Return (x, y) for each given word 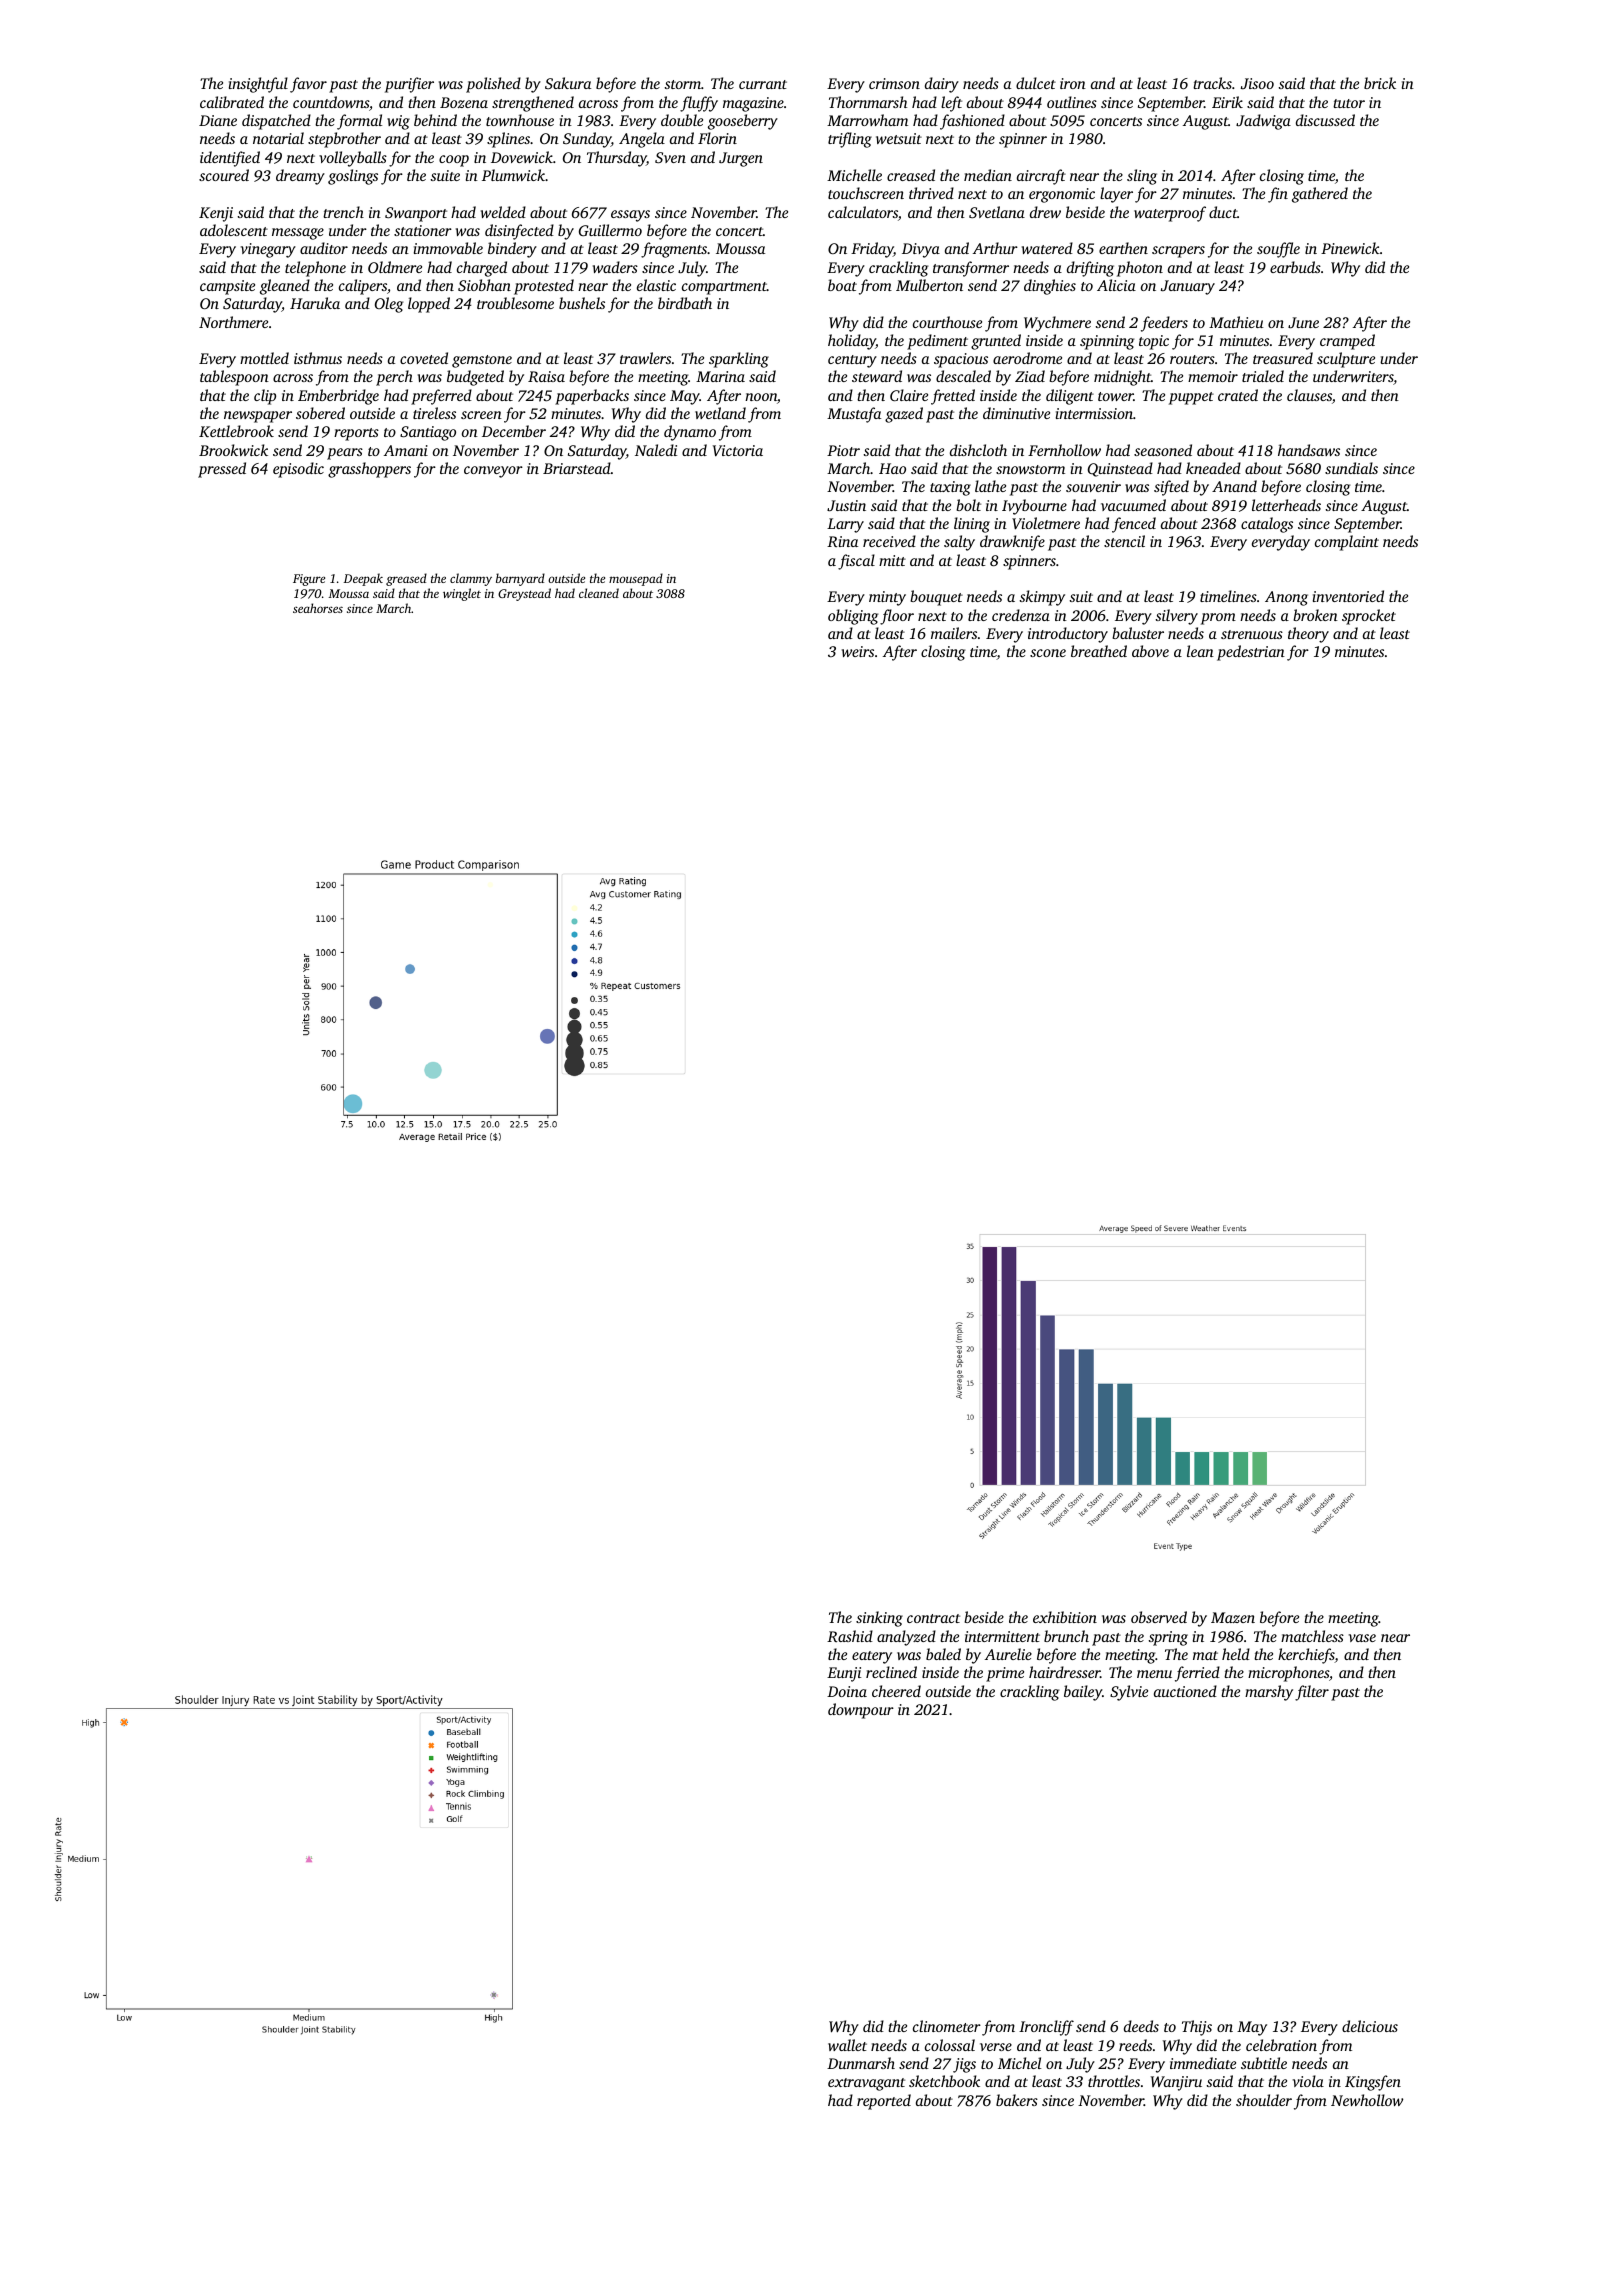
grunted (996, 342)
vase (1362, 1638)
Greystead (524, 594)
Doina (847, 1691)
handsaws (1309, 450)
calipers (363, 287)
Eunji (844, 1674)
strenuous (1252, 634)
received (889, 541)
